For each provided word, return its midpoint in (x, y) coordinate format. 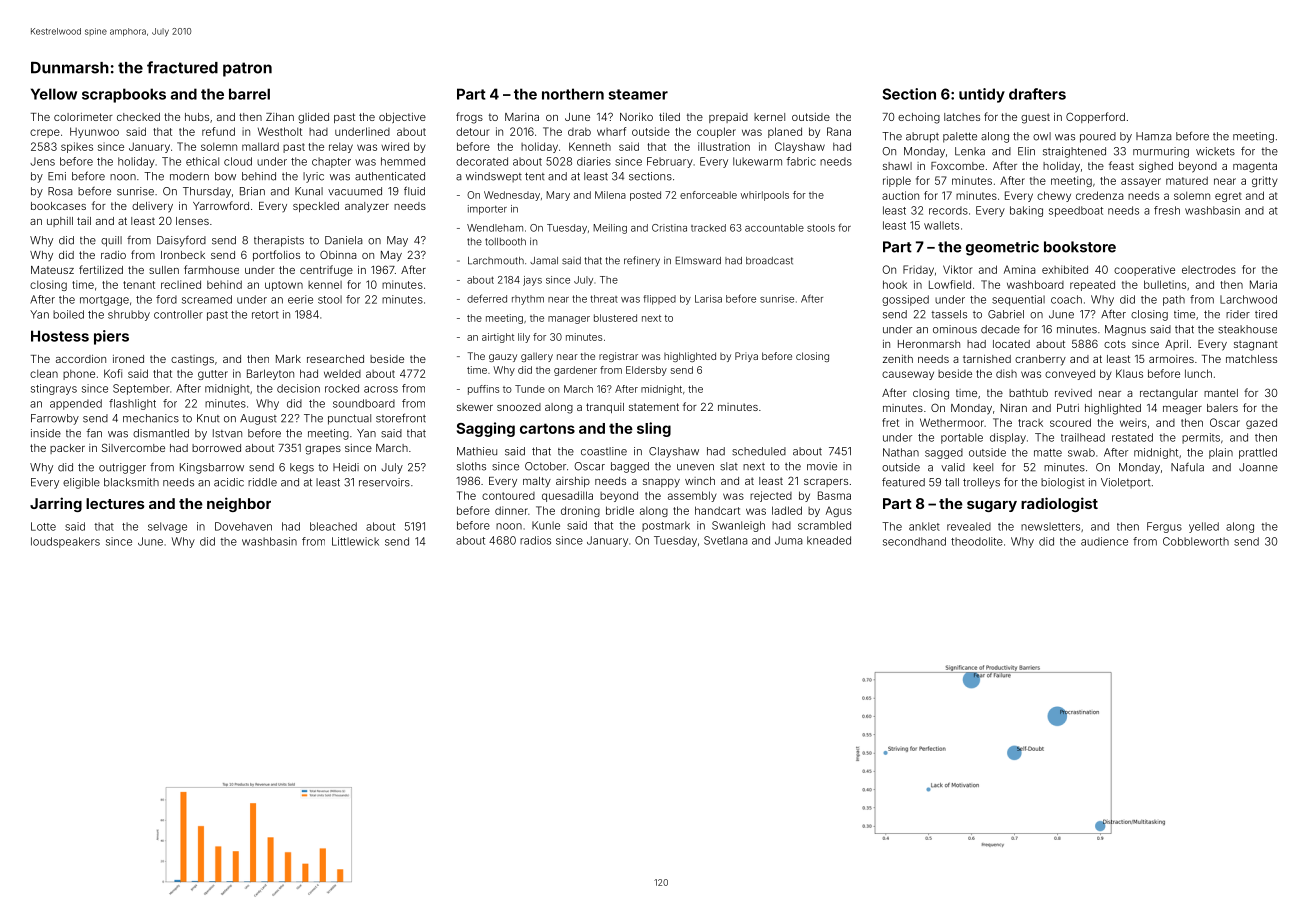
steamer (638, 94)
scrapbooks (124, 95)
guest (1035, 118)
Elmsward (698, 260)
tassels (949, 314)
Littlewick (355, 541)
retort (265, 315)
